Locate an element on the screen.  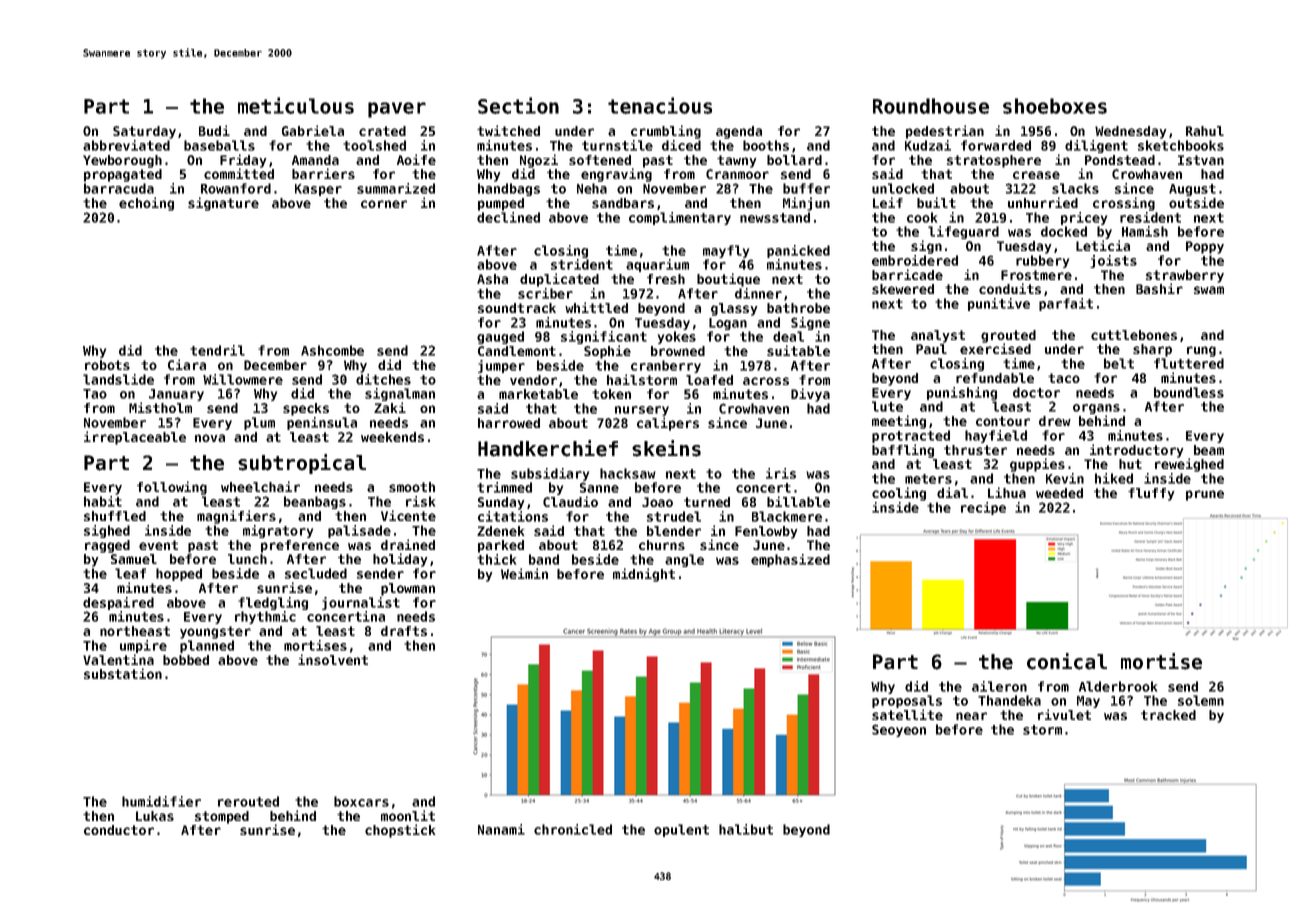
midnight is located at coordinates (644, 575).
